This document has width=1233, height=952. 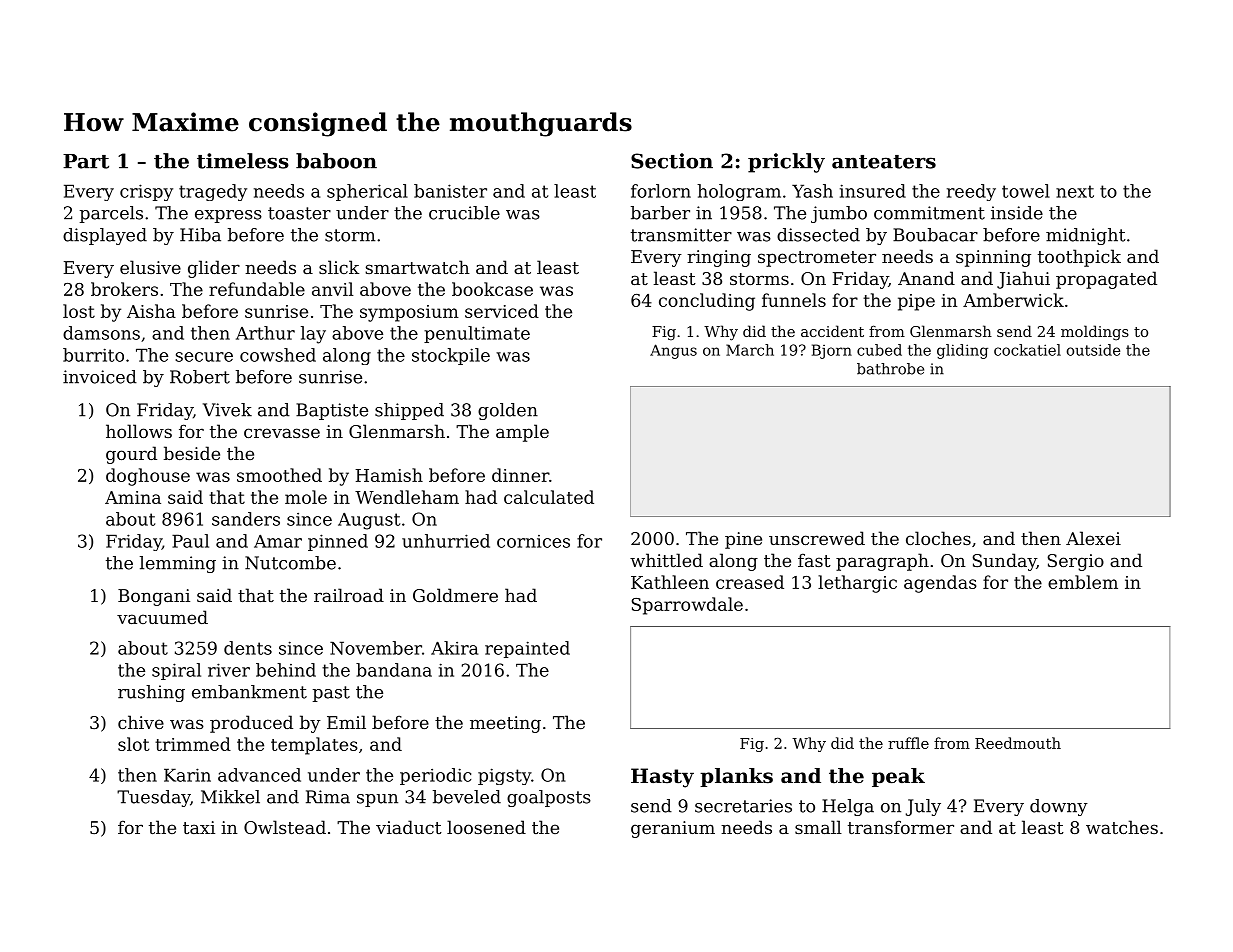 What do you see at coordinates (100, 377) in the document?
I see `invoiced` at bounding box center [100, 377].
